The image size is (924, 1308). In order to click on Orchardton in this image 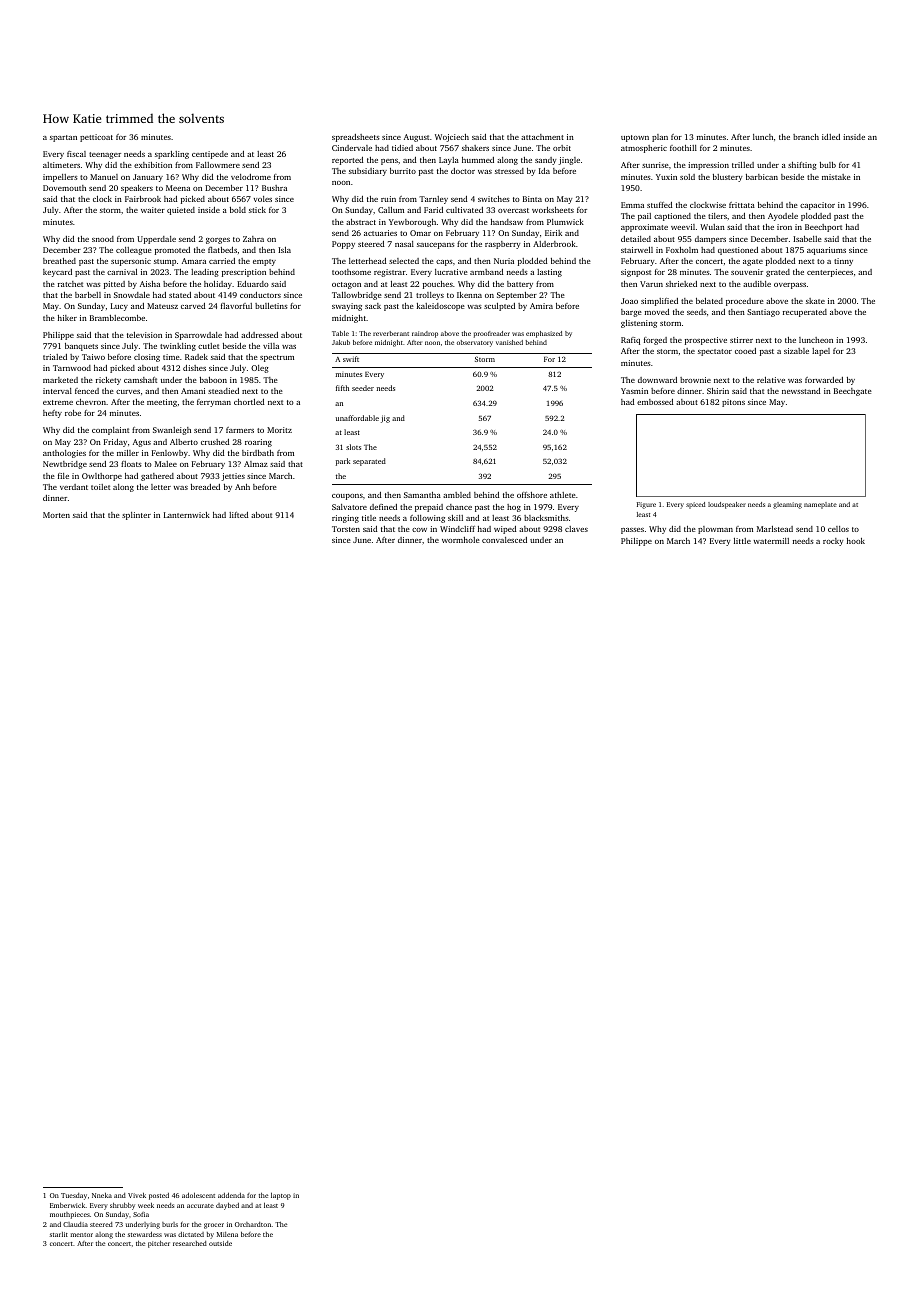, I will do `click(253, 1224)`.
